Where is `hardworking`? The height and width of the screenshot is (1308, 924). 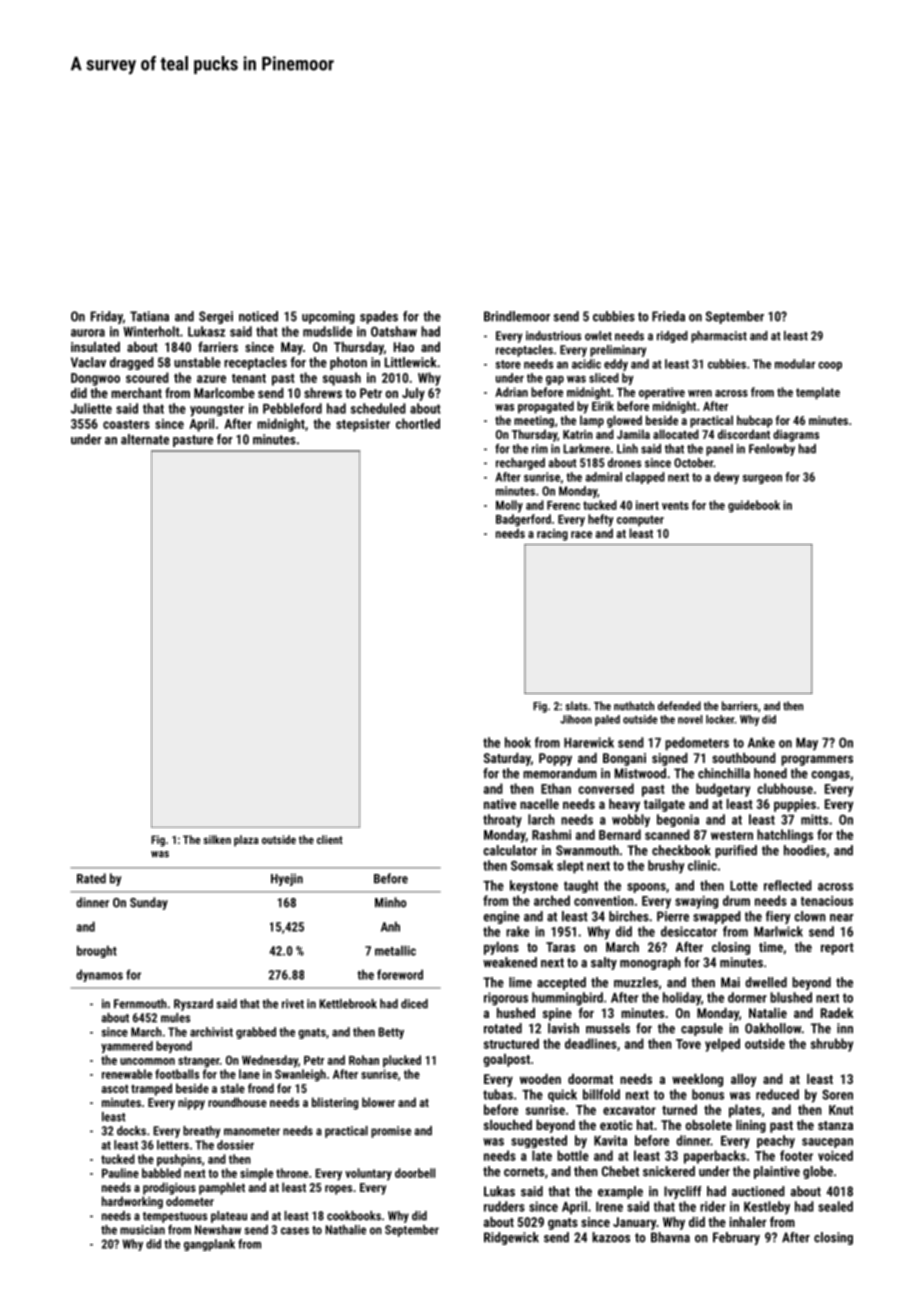 hardworking is located at coordinates (132, 1202).
